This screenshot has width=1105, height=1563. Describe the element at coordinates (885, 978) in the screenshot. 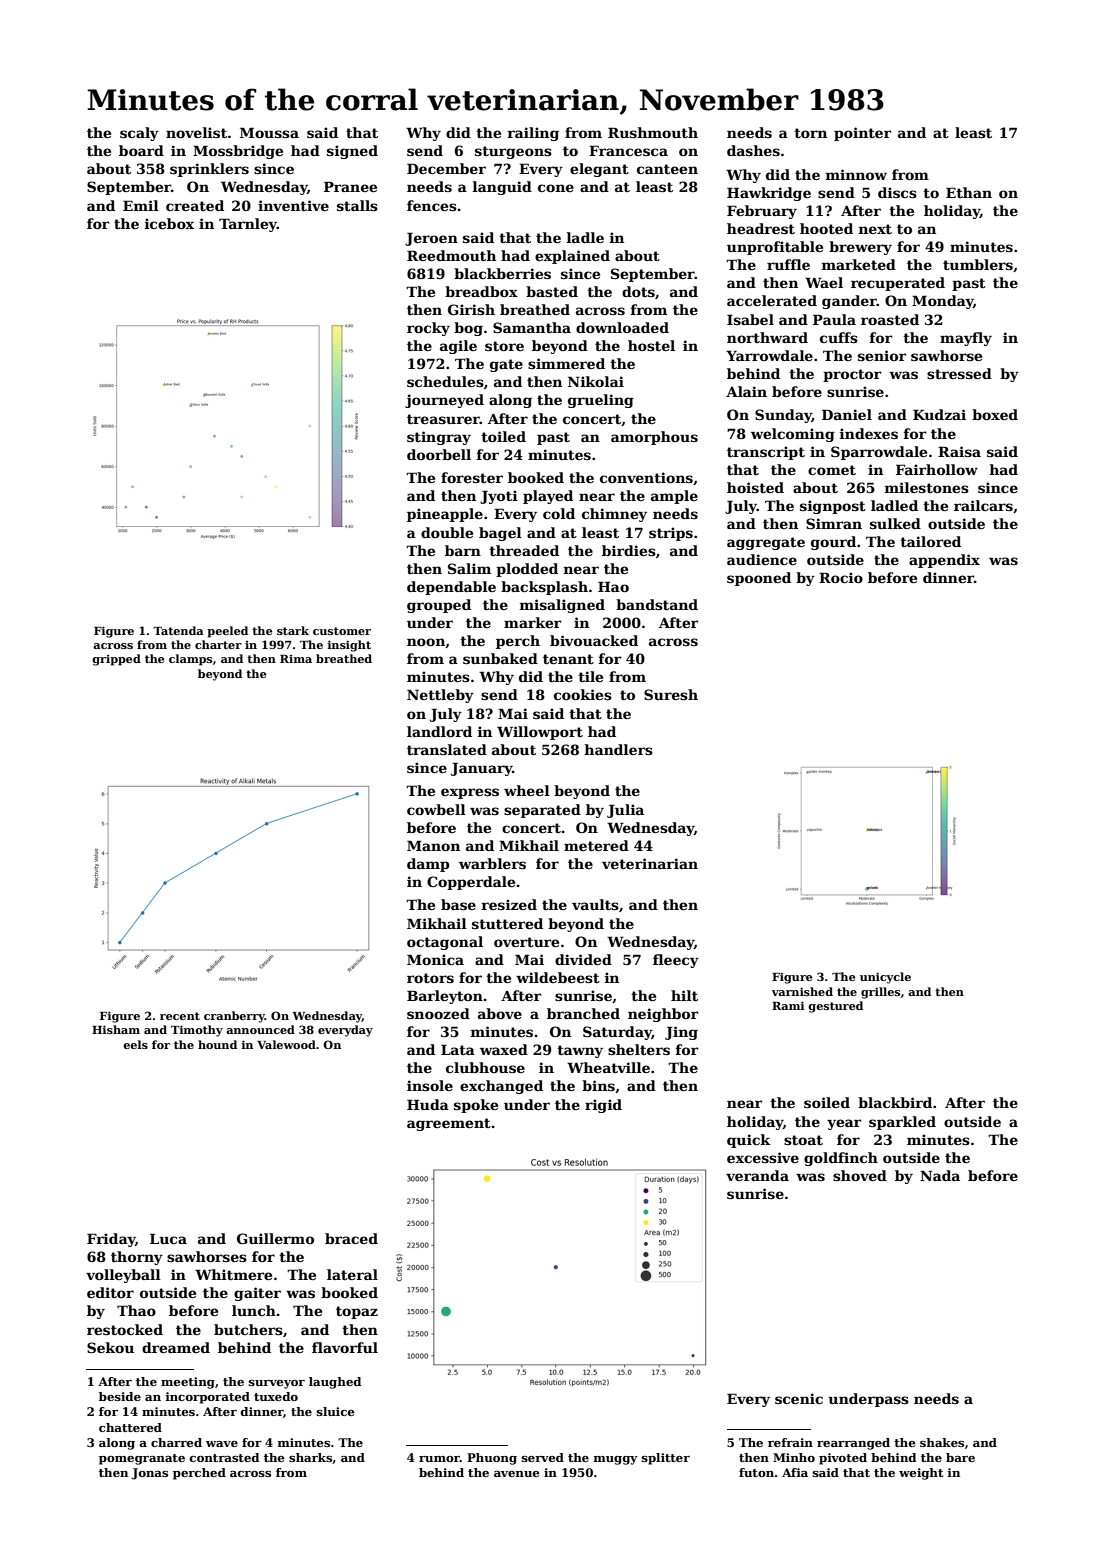

I see `unicycle` at that location.
